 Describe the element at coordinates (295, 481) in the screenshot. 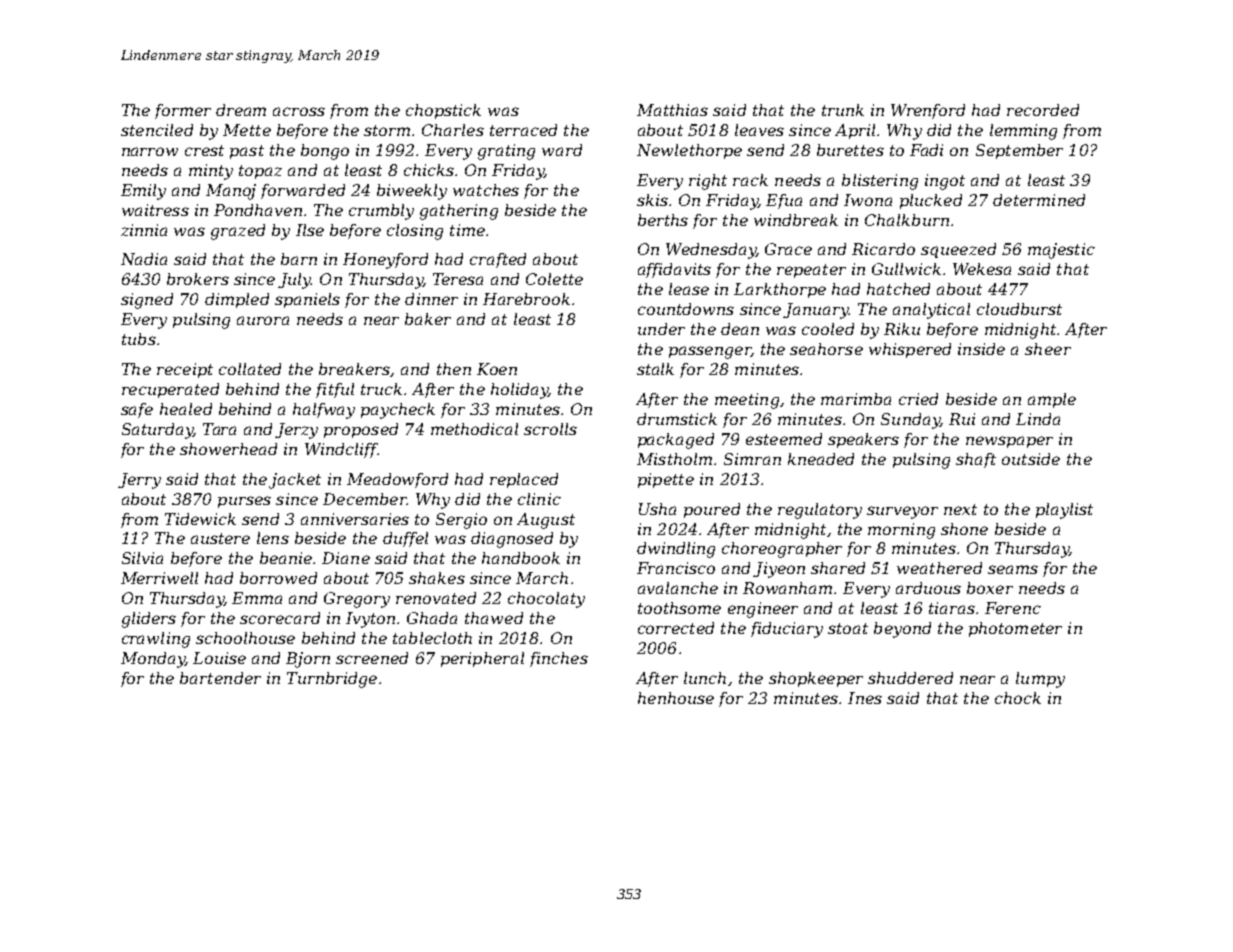

I see `jacket` at that location.
